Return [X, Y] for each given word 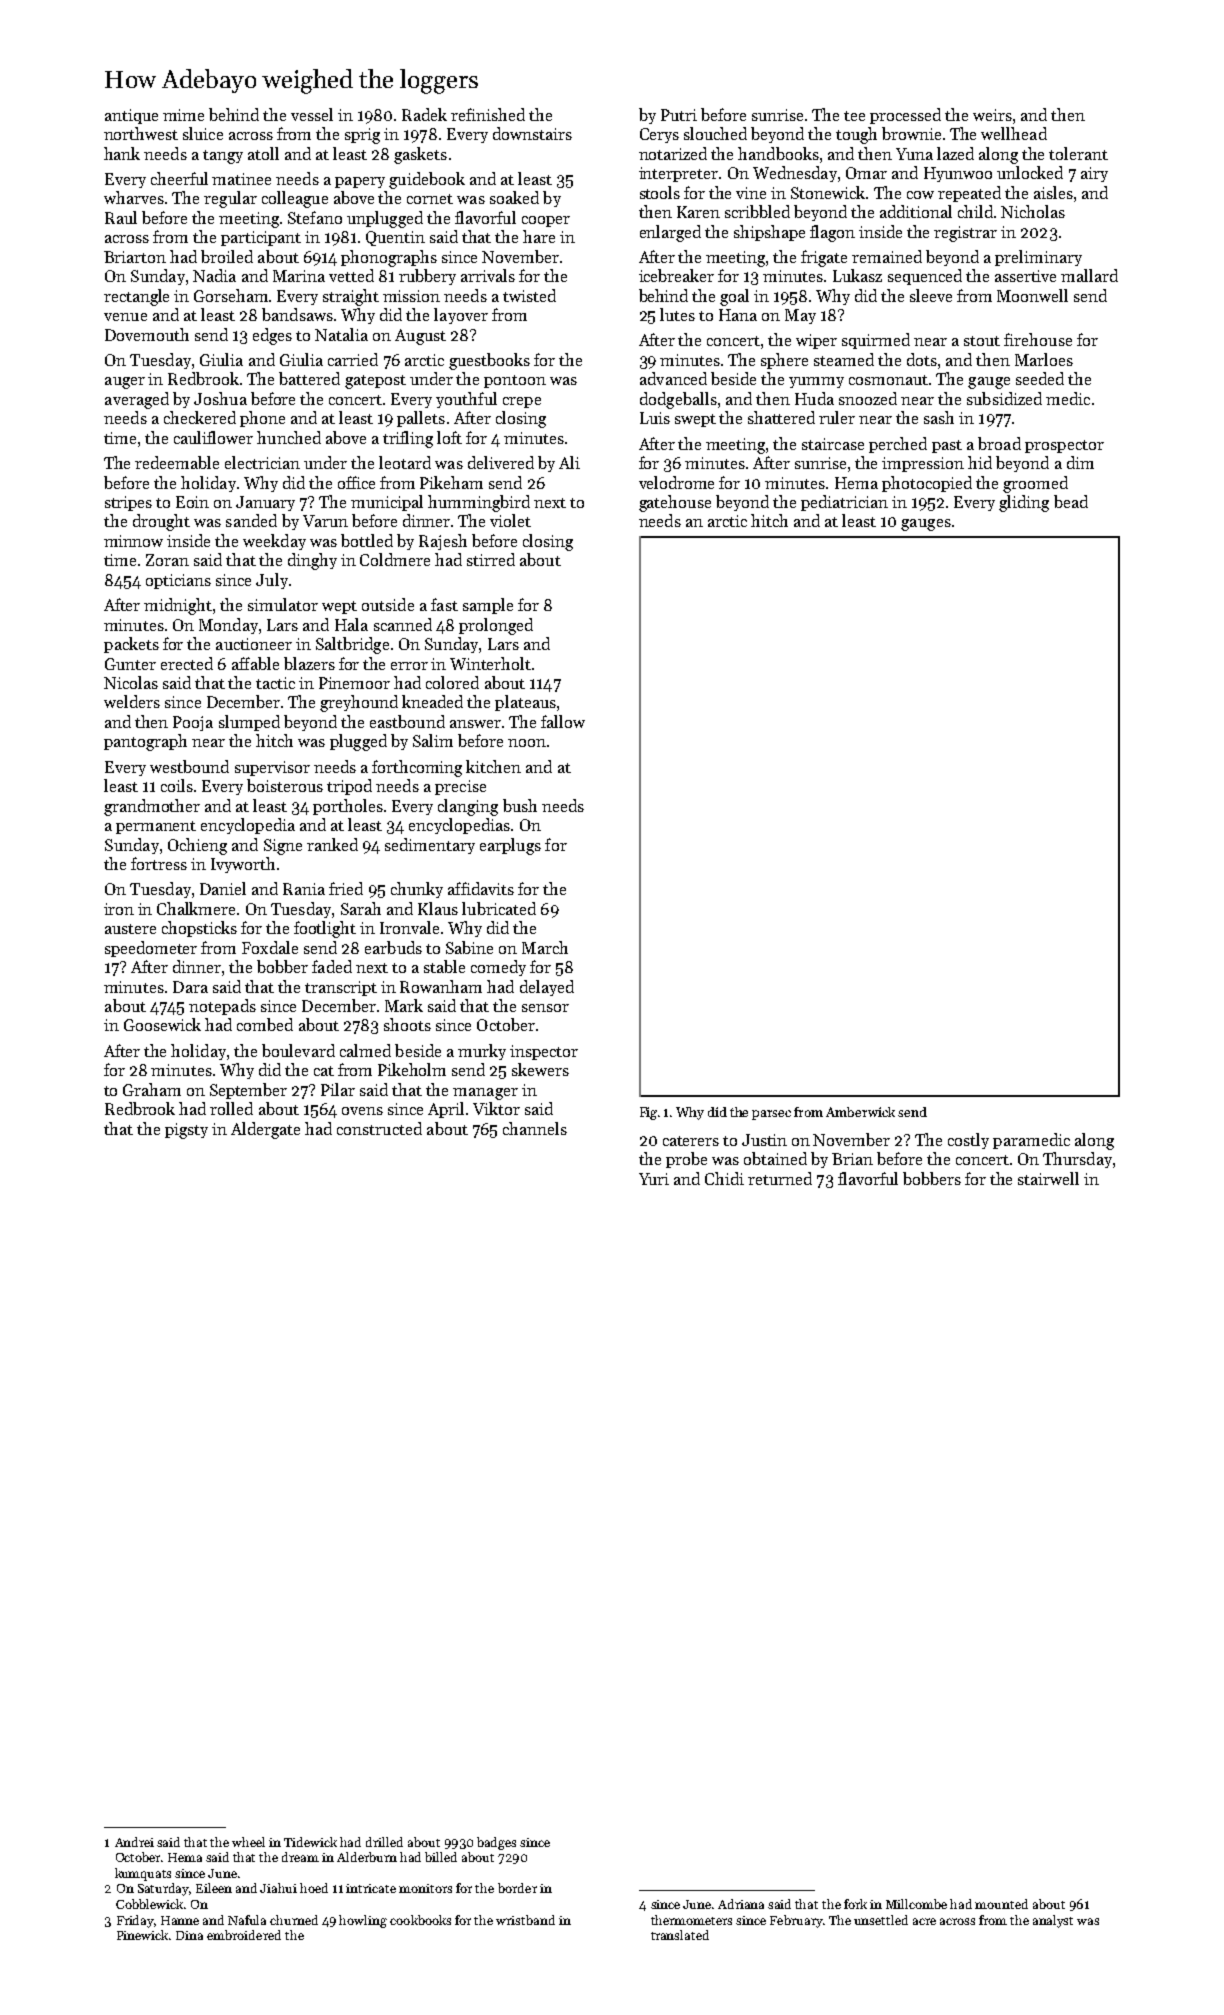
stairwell [1048, 1178]
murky [482, 1052]
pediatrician [844, 503]
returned [780, 1178]
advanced [673, 378]
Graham [152, 1089]
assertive [1025, 276]
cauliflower [213, 437]
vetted [351, 275]
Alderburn [367, 1857]
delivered [501, 462]
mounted [1001, 1904]
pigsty [186, 1131]
